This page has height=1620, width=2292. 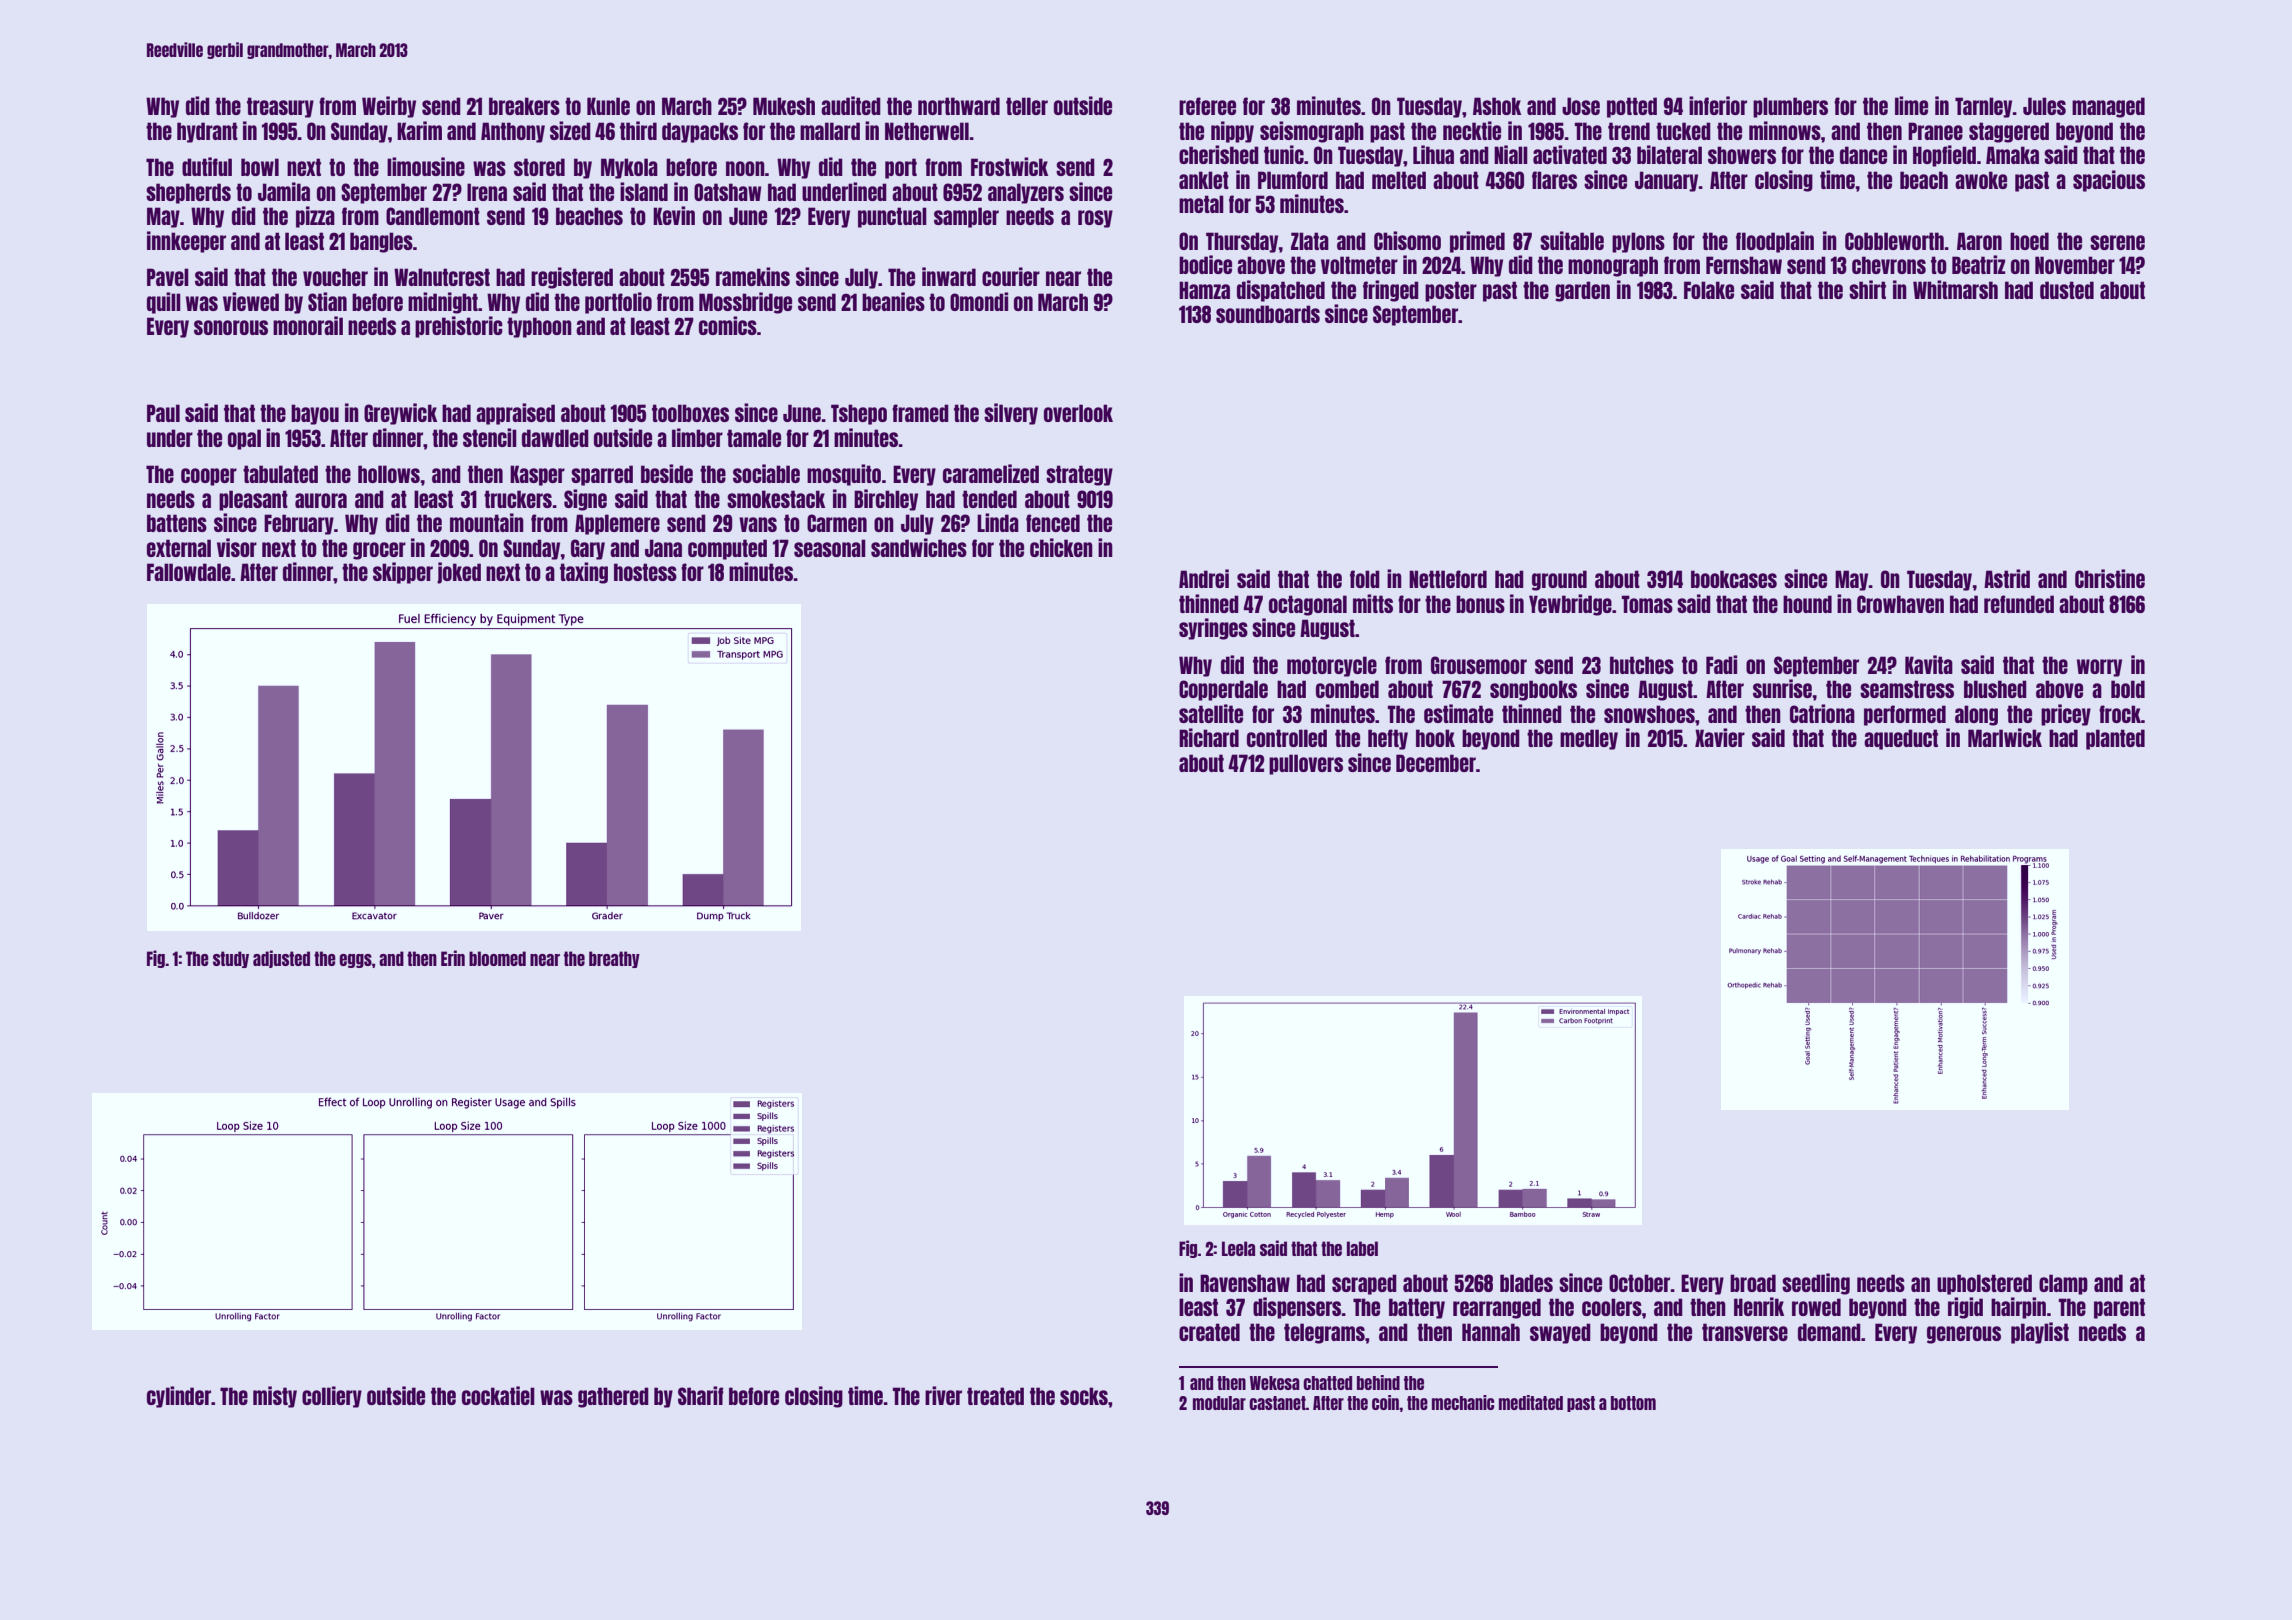 I want to click on ground, so click(x=1559, y=580).
